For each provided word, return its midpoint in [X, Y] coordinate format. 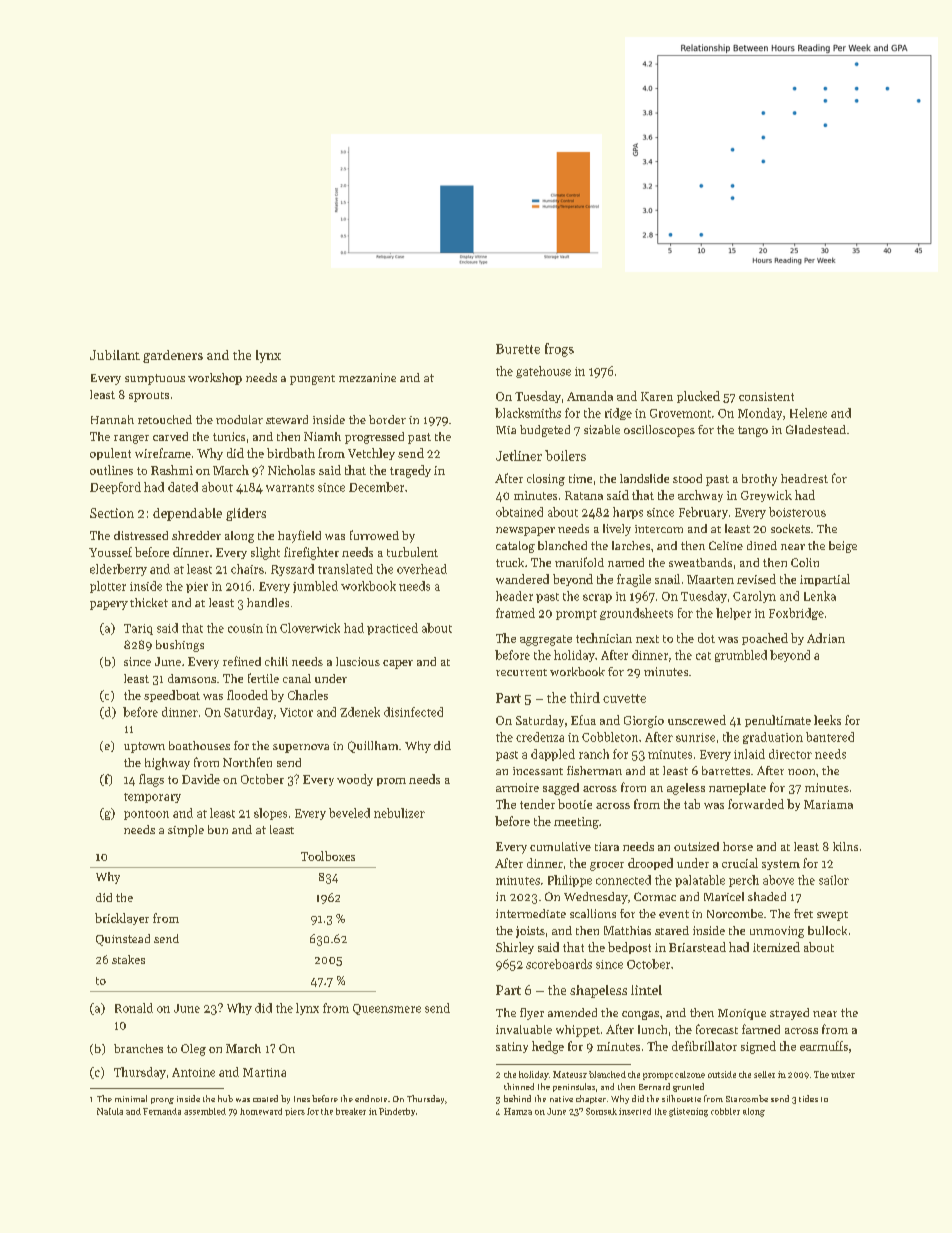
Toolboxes [328, 856]
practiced [392, 629]
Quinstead [123, 940]
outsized [696, 846]
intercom [659, 529]
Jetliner [519, 455]
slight [265, 553]
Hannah [112, 419]
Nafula [110, 1111]
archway [700, 496]
